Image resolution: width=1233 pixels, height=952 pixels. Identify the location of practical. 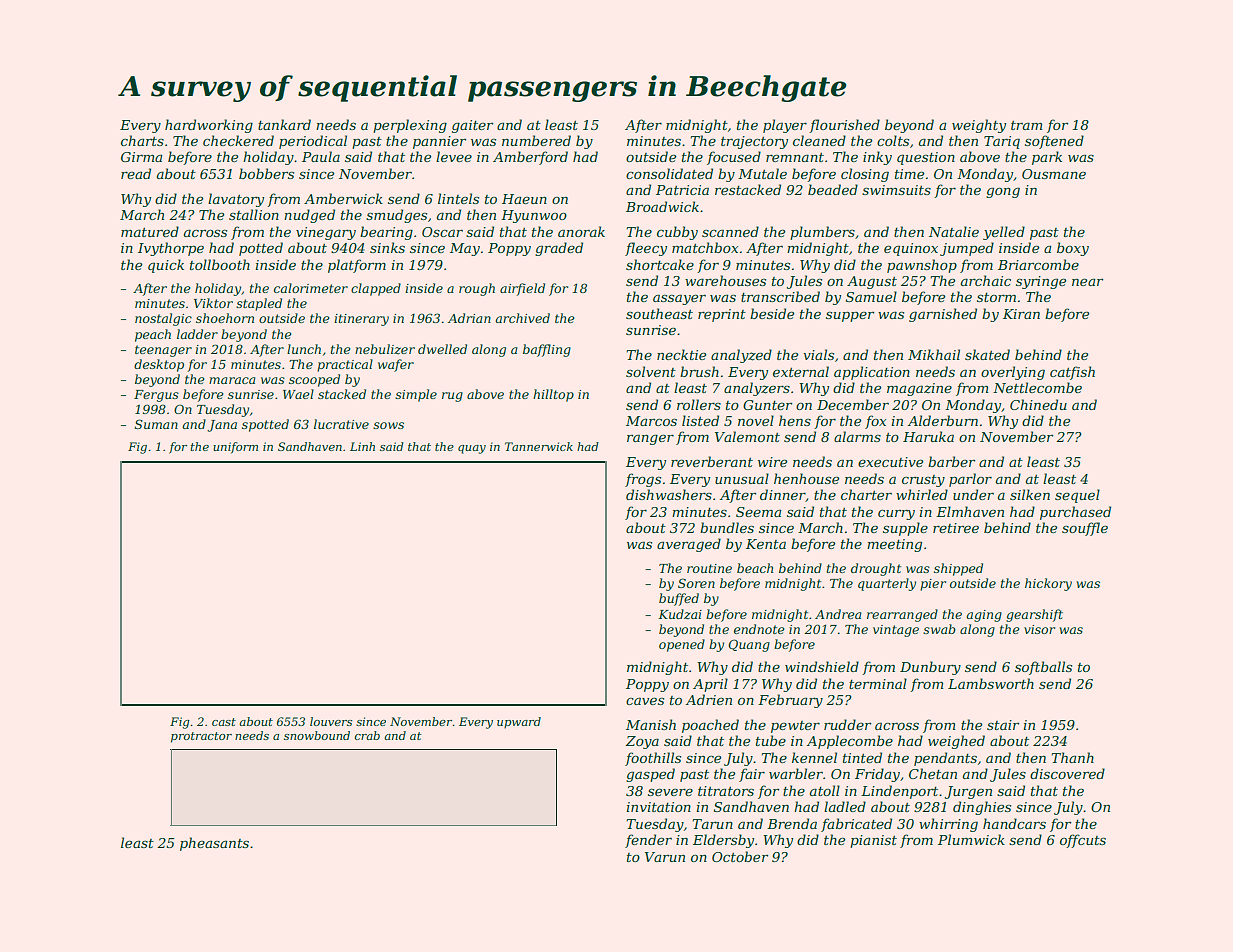
(345, 365).
